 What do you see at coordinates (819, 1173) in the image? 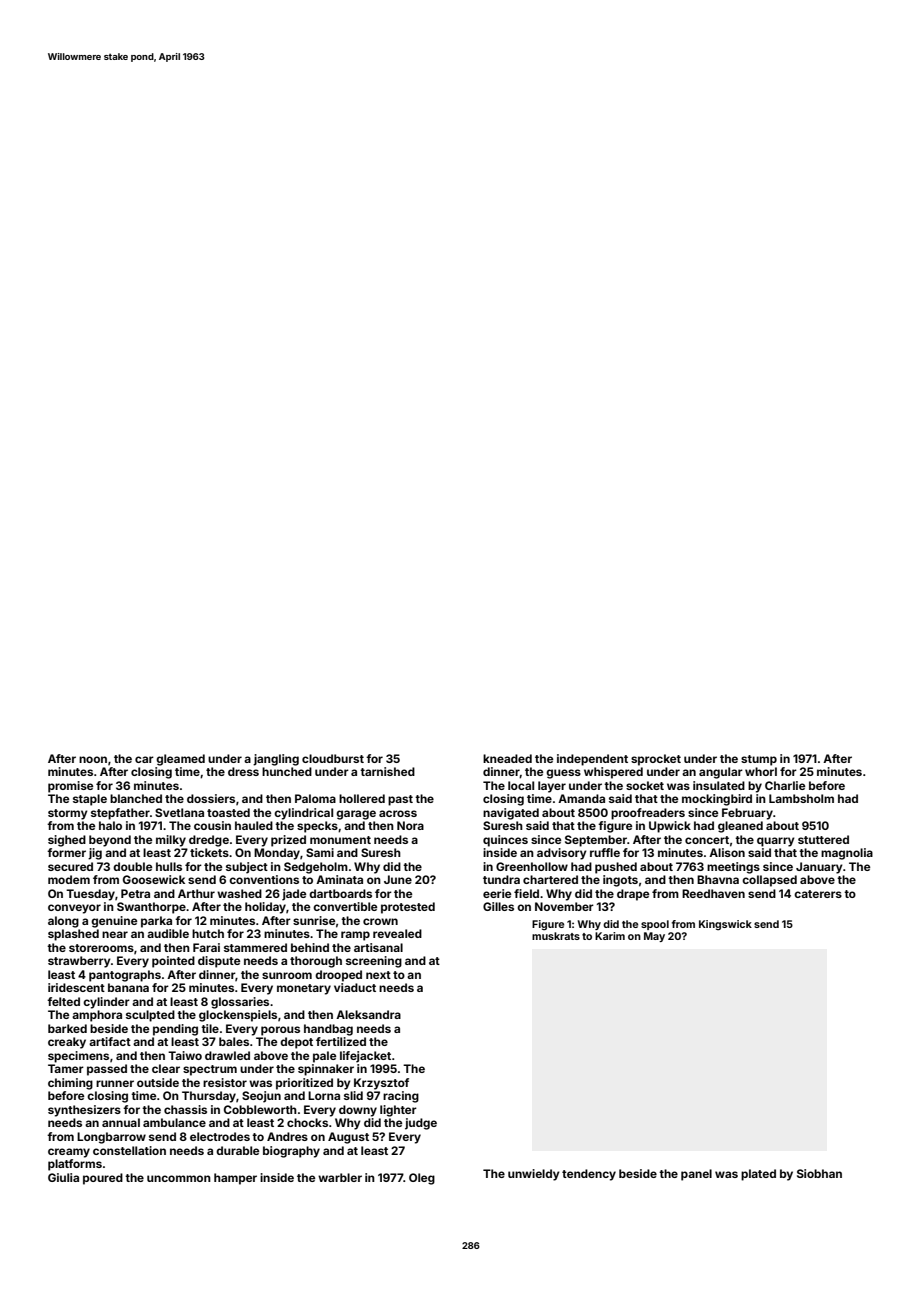
I see `Siobhan` at bounding box center [819, 1173].
